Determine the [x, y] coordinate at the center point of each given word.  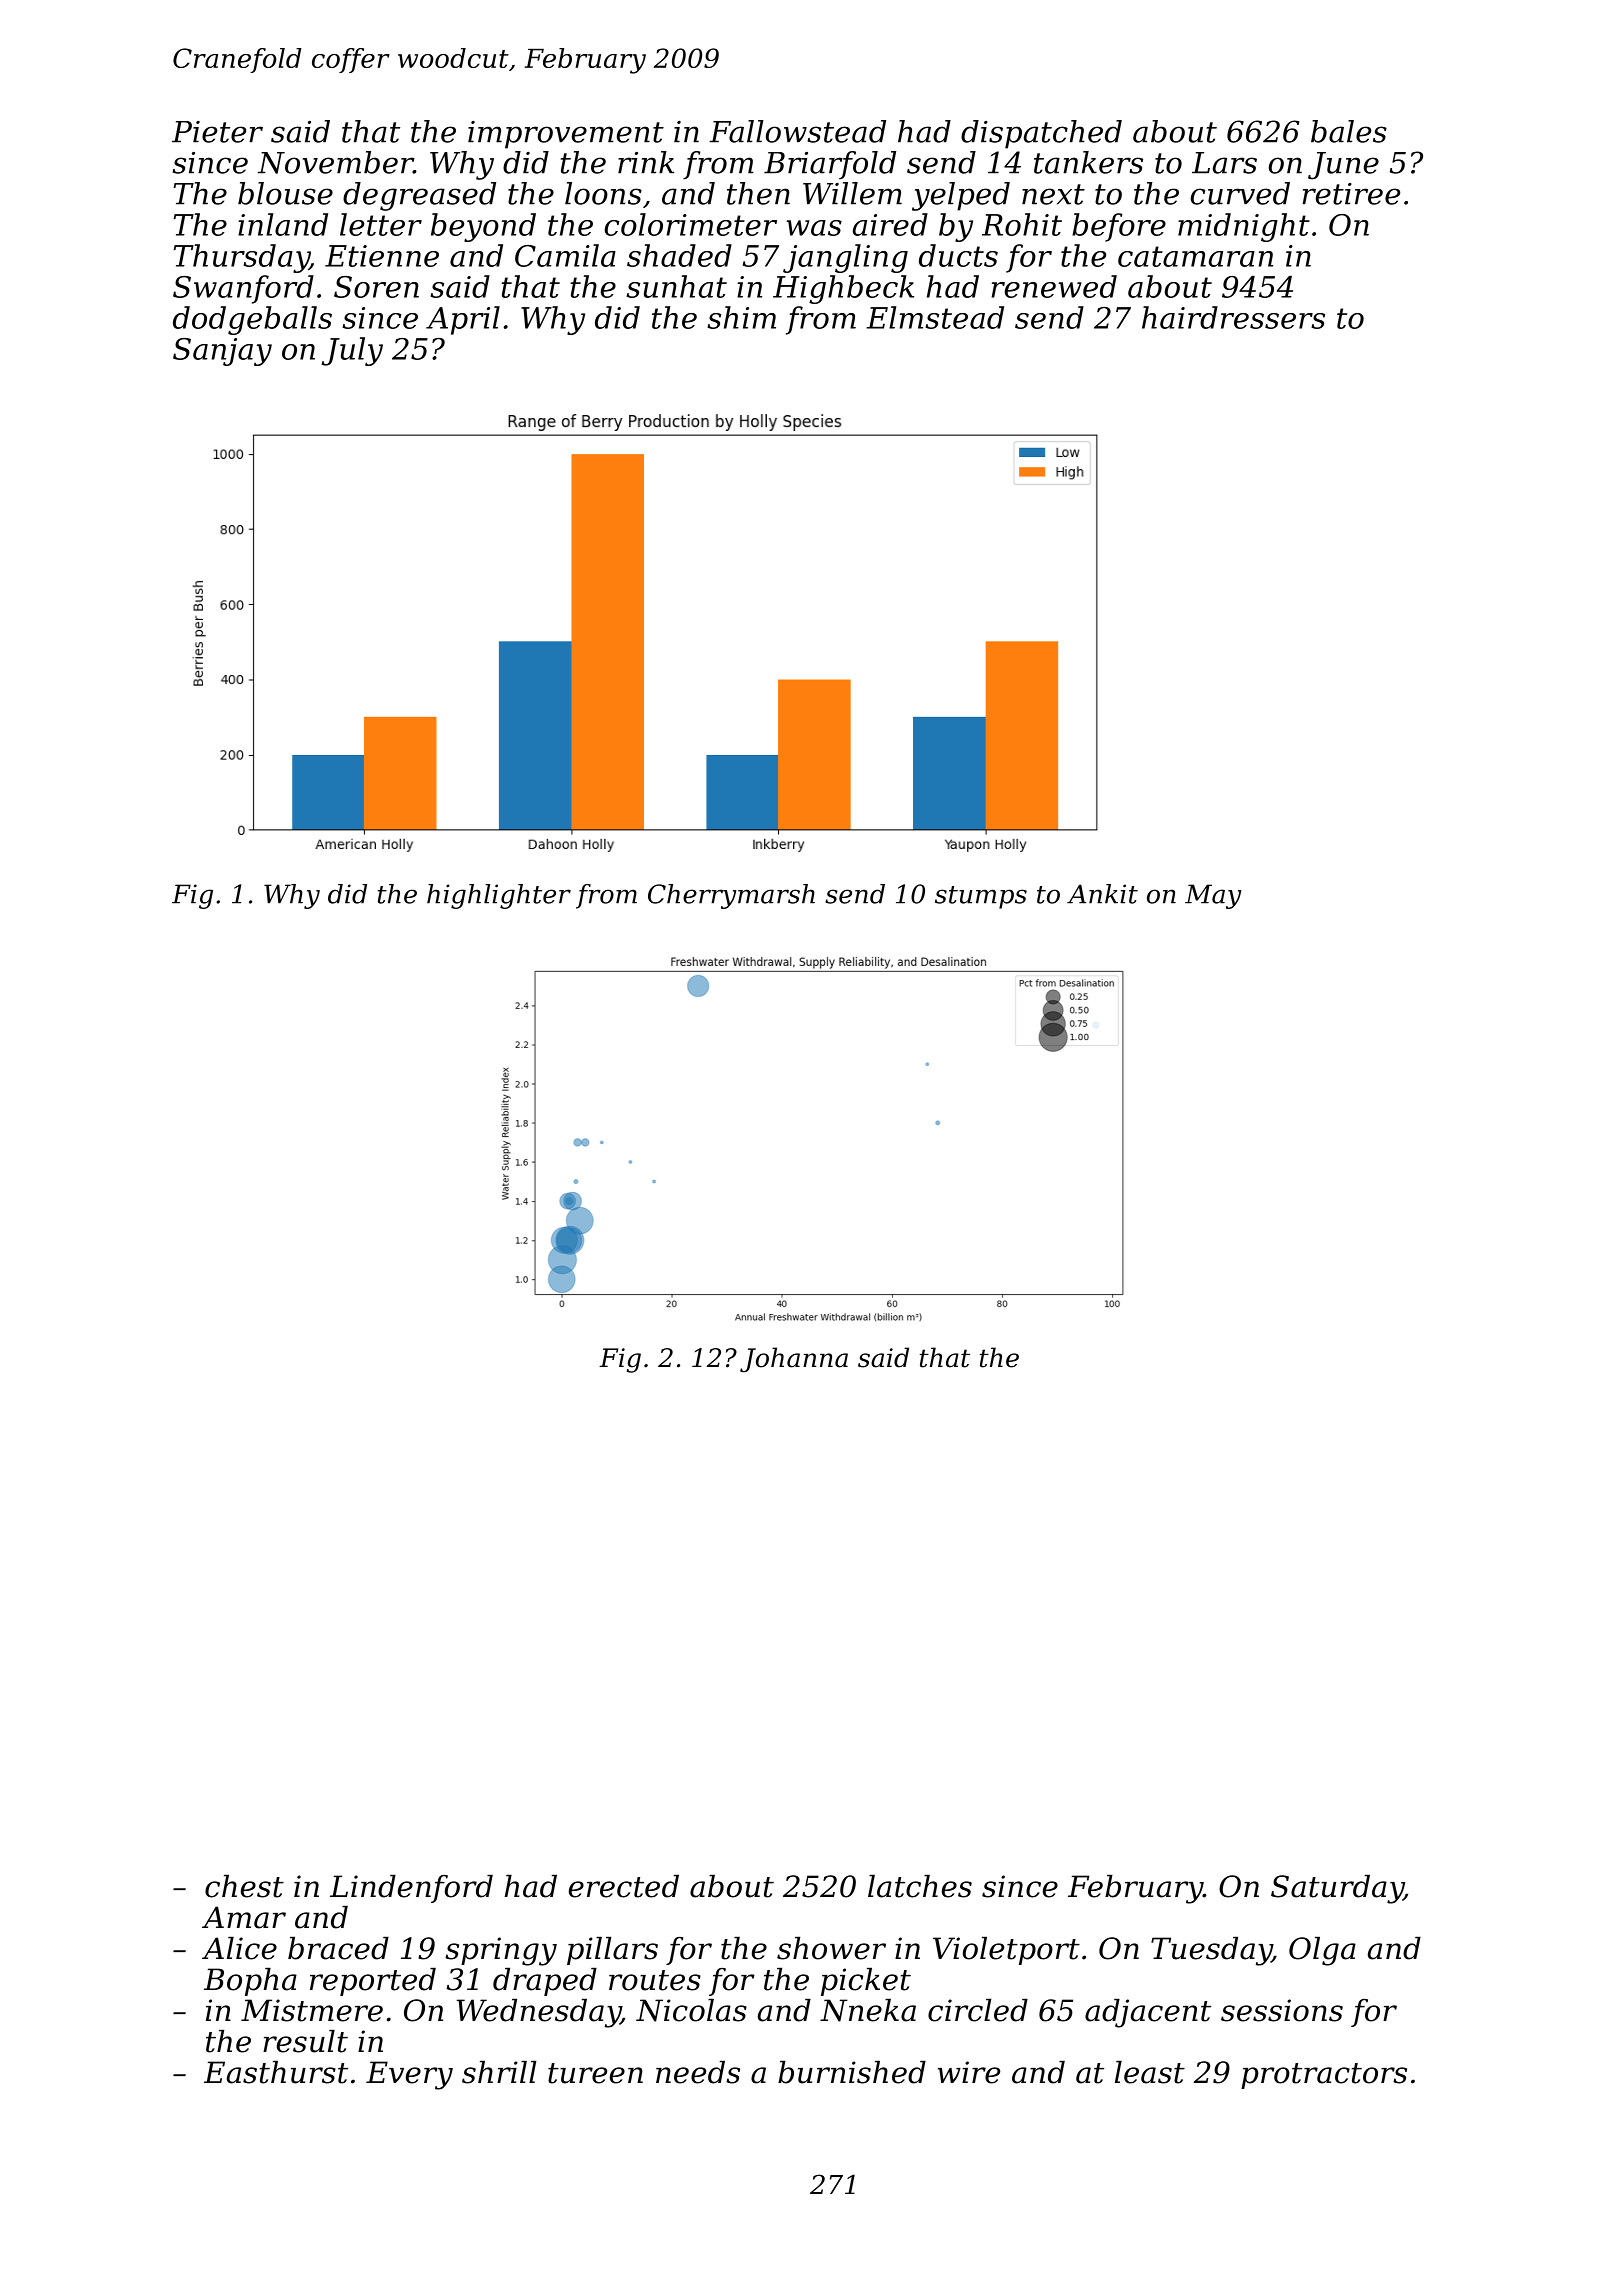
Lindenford [411, 1889]
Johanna [794, 1360]
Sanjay [222, 352]
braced [338, 1948]
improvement [566, 135]
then [758, 193]
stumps [981, 897]
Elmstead [935, 317]
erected [624, 1886]
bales [1349, 131]
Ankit [1102, 894]
